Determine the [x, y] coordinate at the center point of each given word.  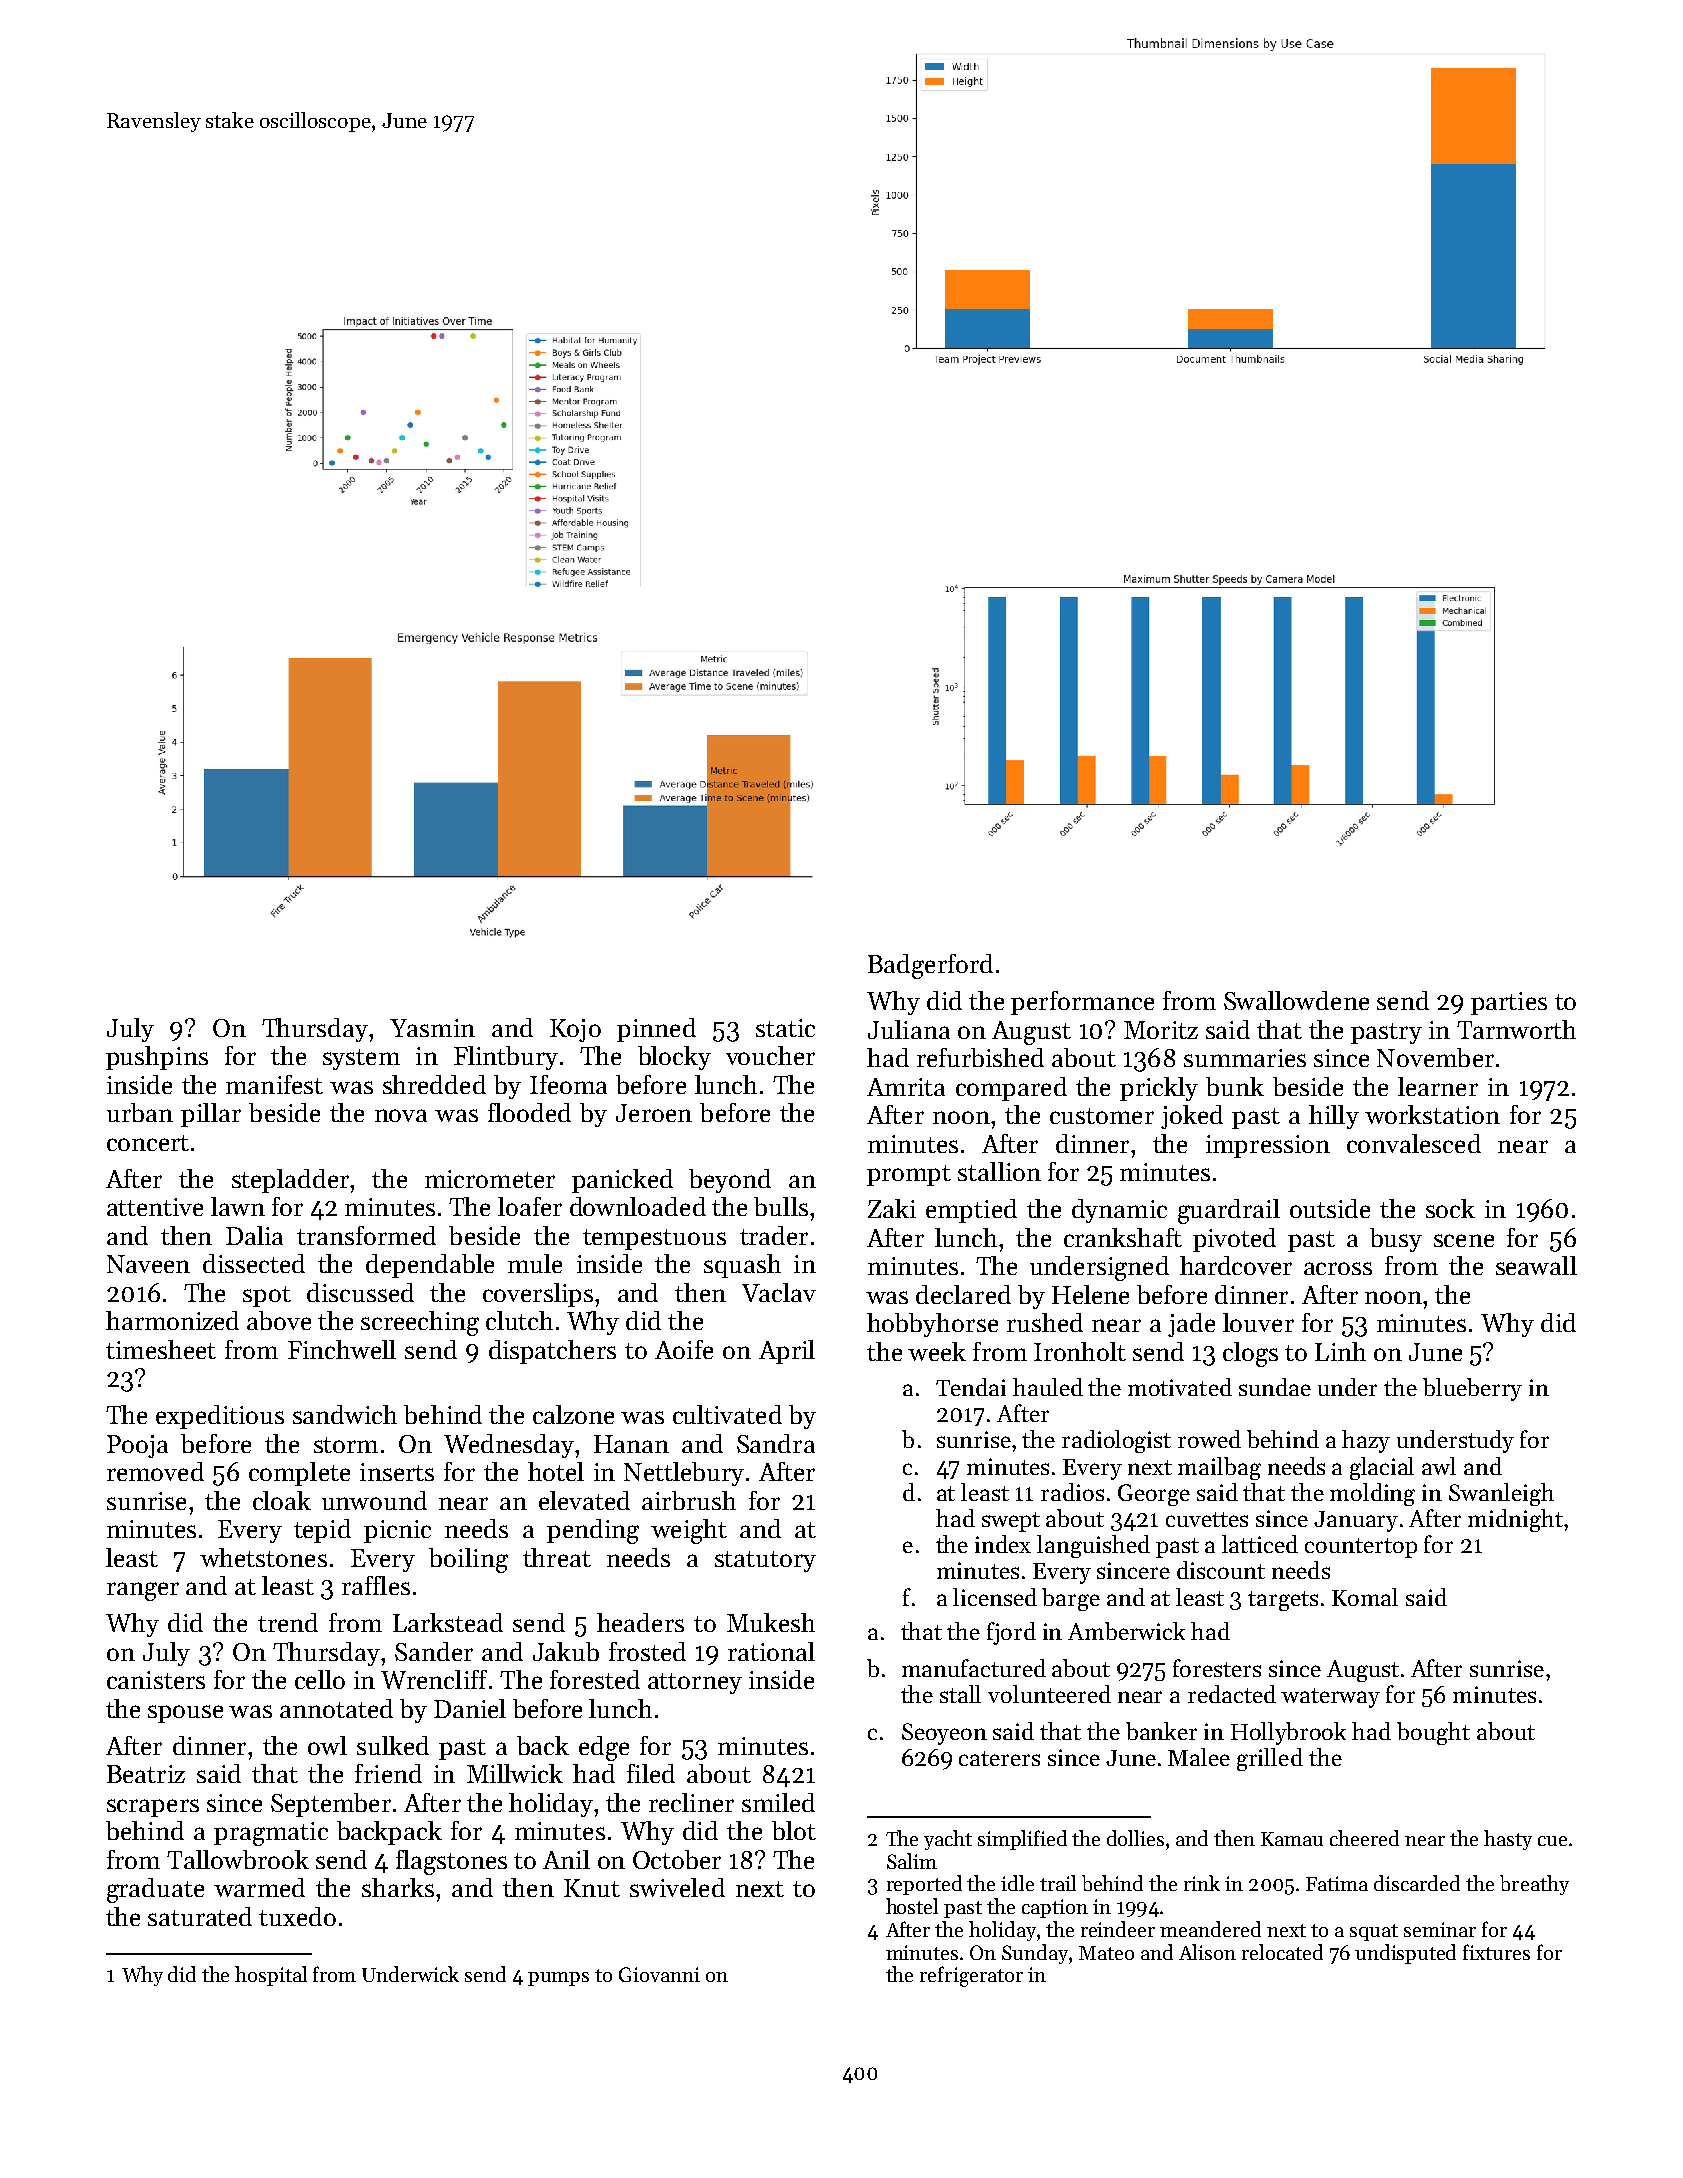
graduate [155, 1890]
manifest [274, 1084]
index [1003, 1544]
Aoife [684, 1349]
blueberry [1472, 1389]
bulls [781, 1206]
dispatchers [552, 1352]
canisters [156, 1680]
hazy [1366, 1441]
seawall [1536, 1265]
